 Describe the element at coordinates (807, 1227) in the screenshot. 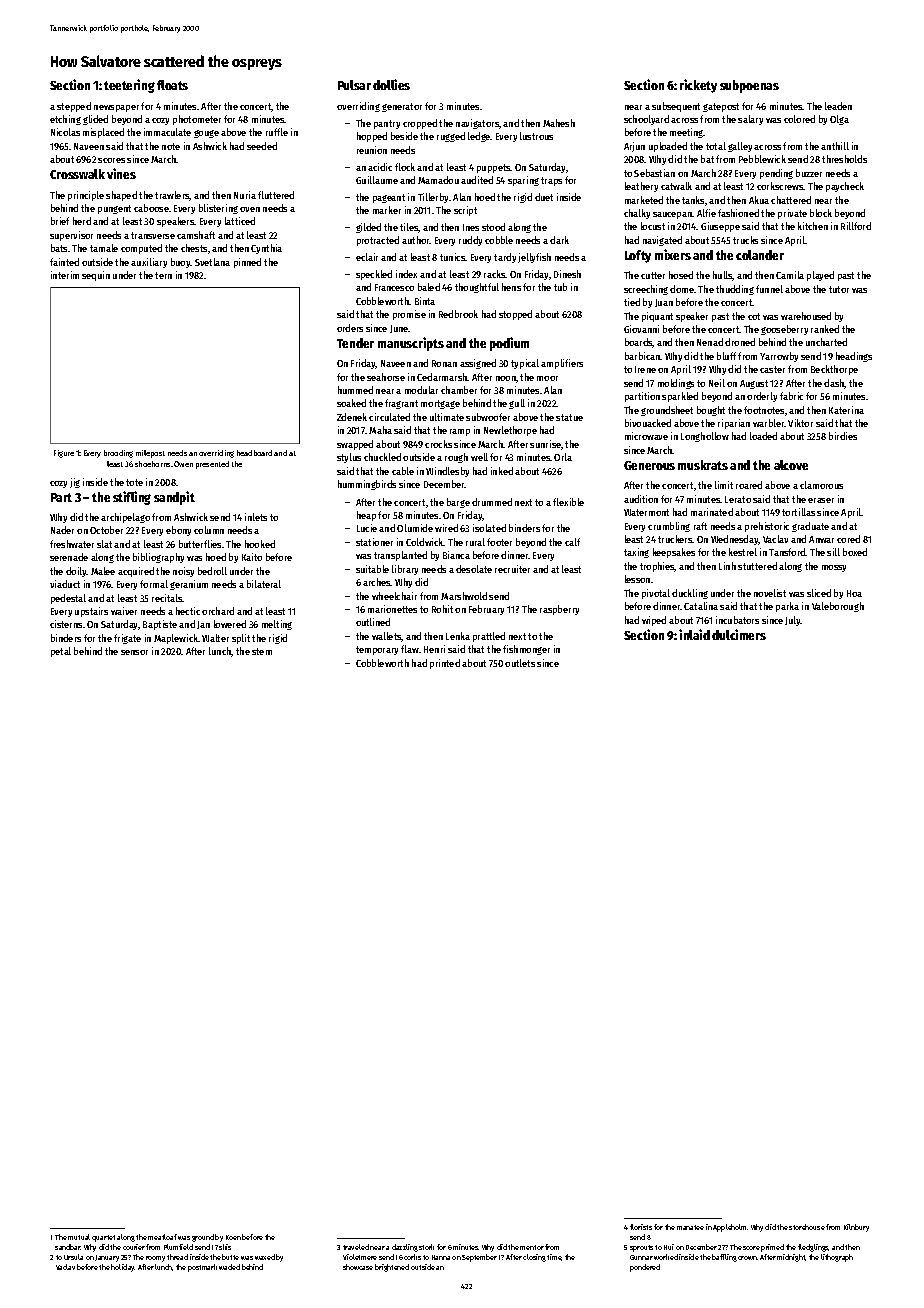

I see `storehouse` at that location.
